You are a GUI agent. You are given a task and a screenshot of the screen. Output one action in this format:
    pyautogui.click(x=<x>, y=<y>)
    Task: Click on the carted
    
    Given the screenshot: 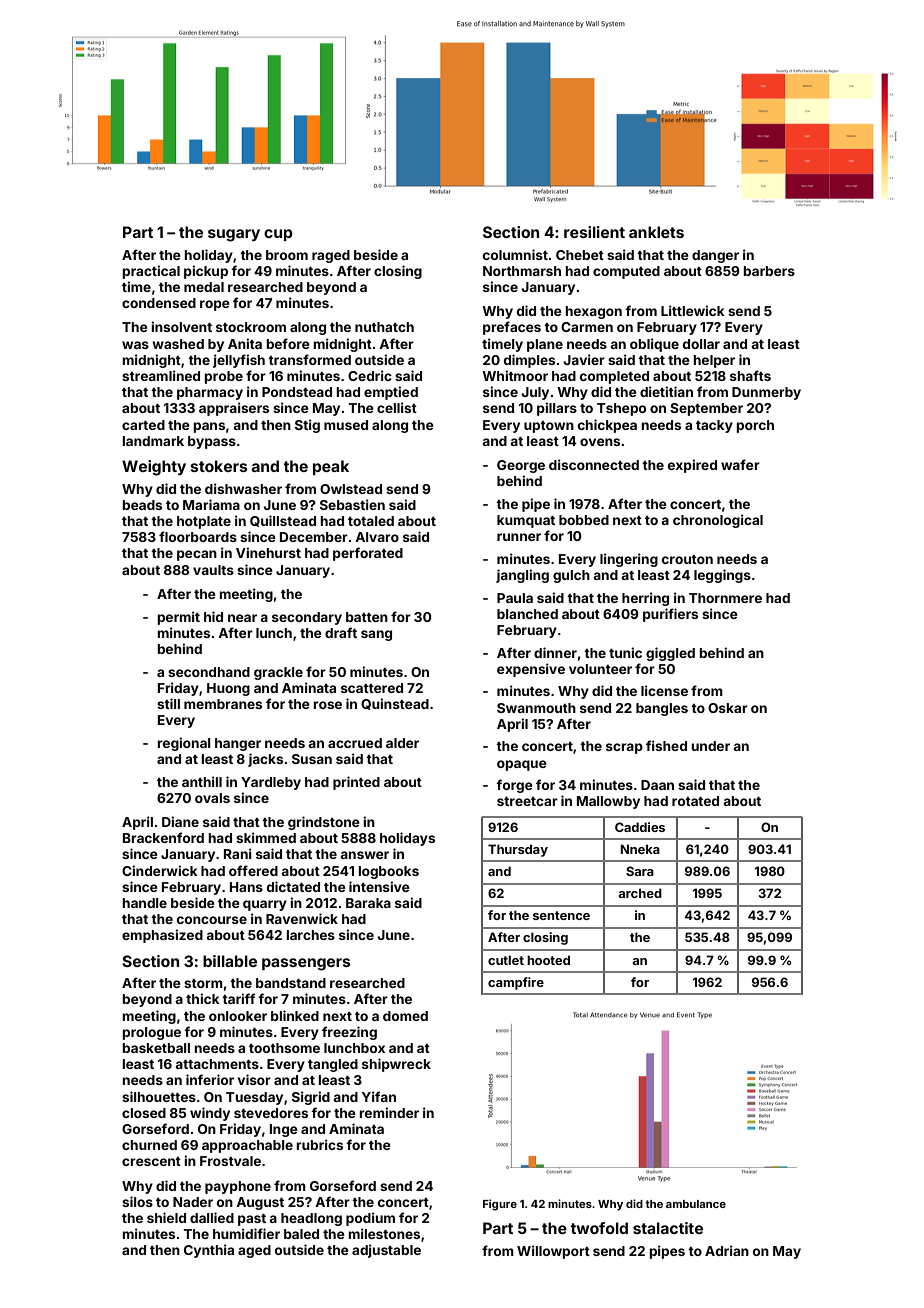 What is the action you would take?
    pyautogui.click(x=143, y=425)
